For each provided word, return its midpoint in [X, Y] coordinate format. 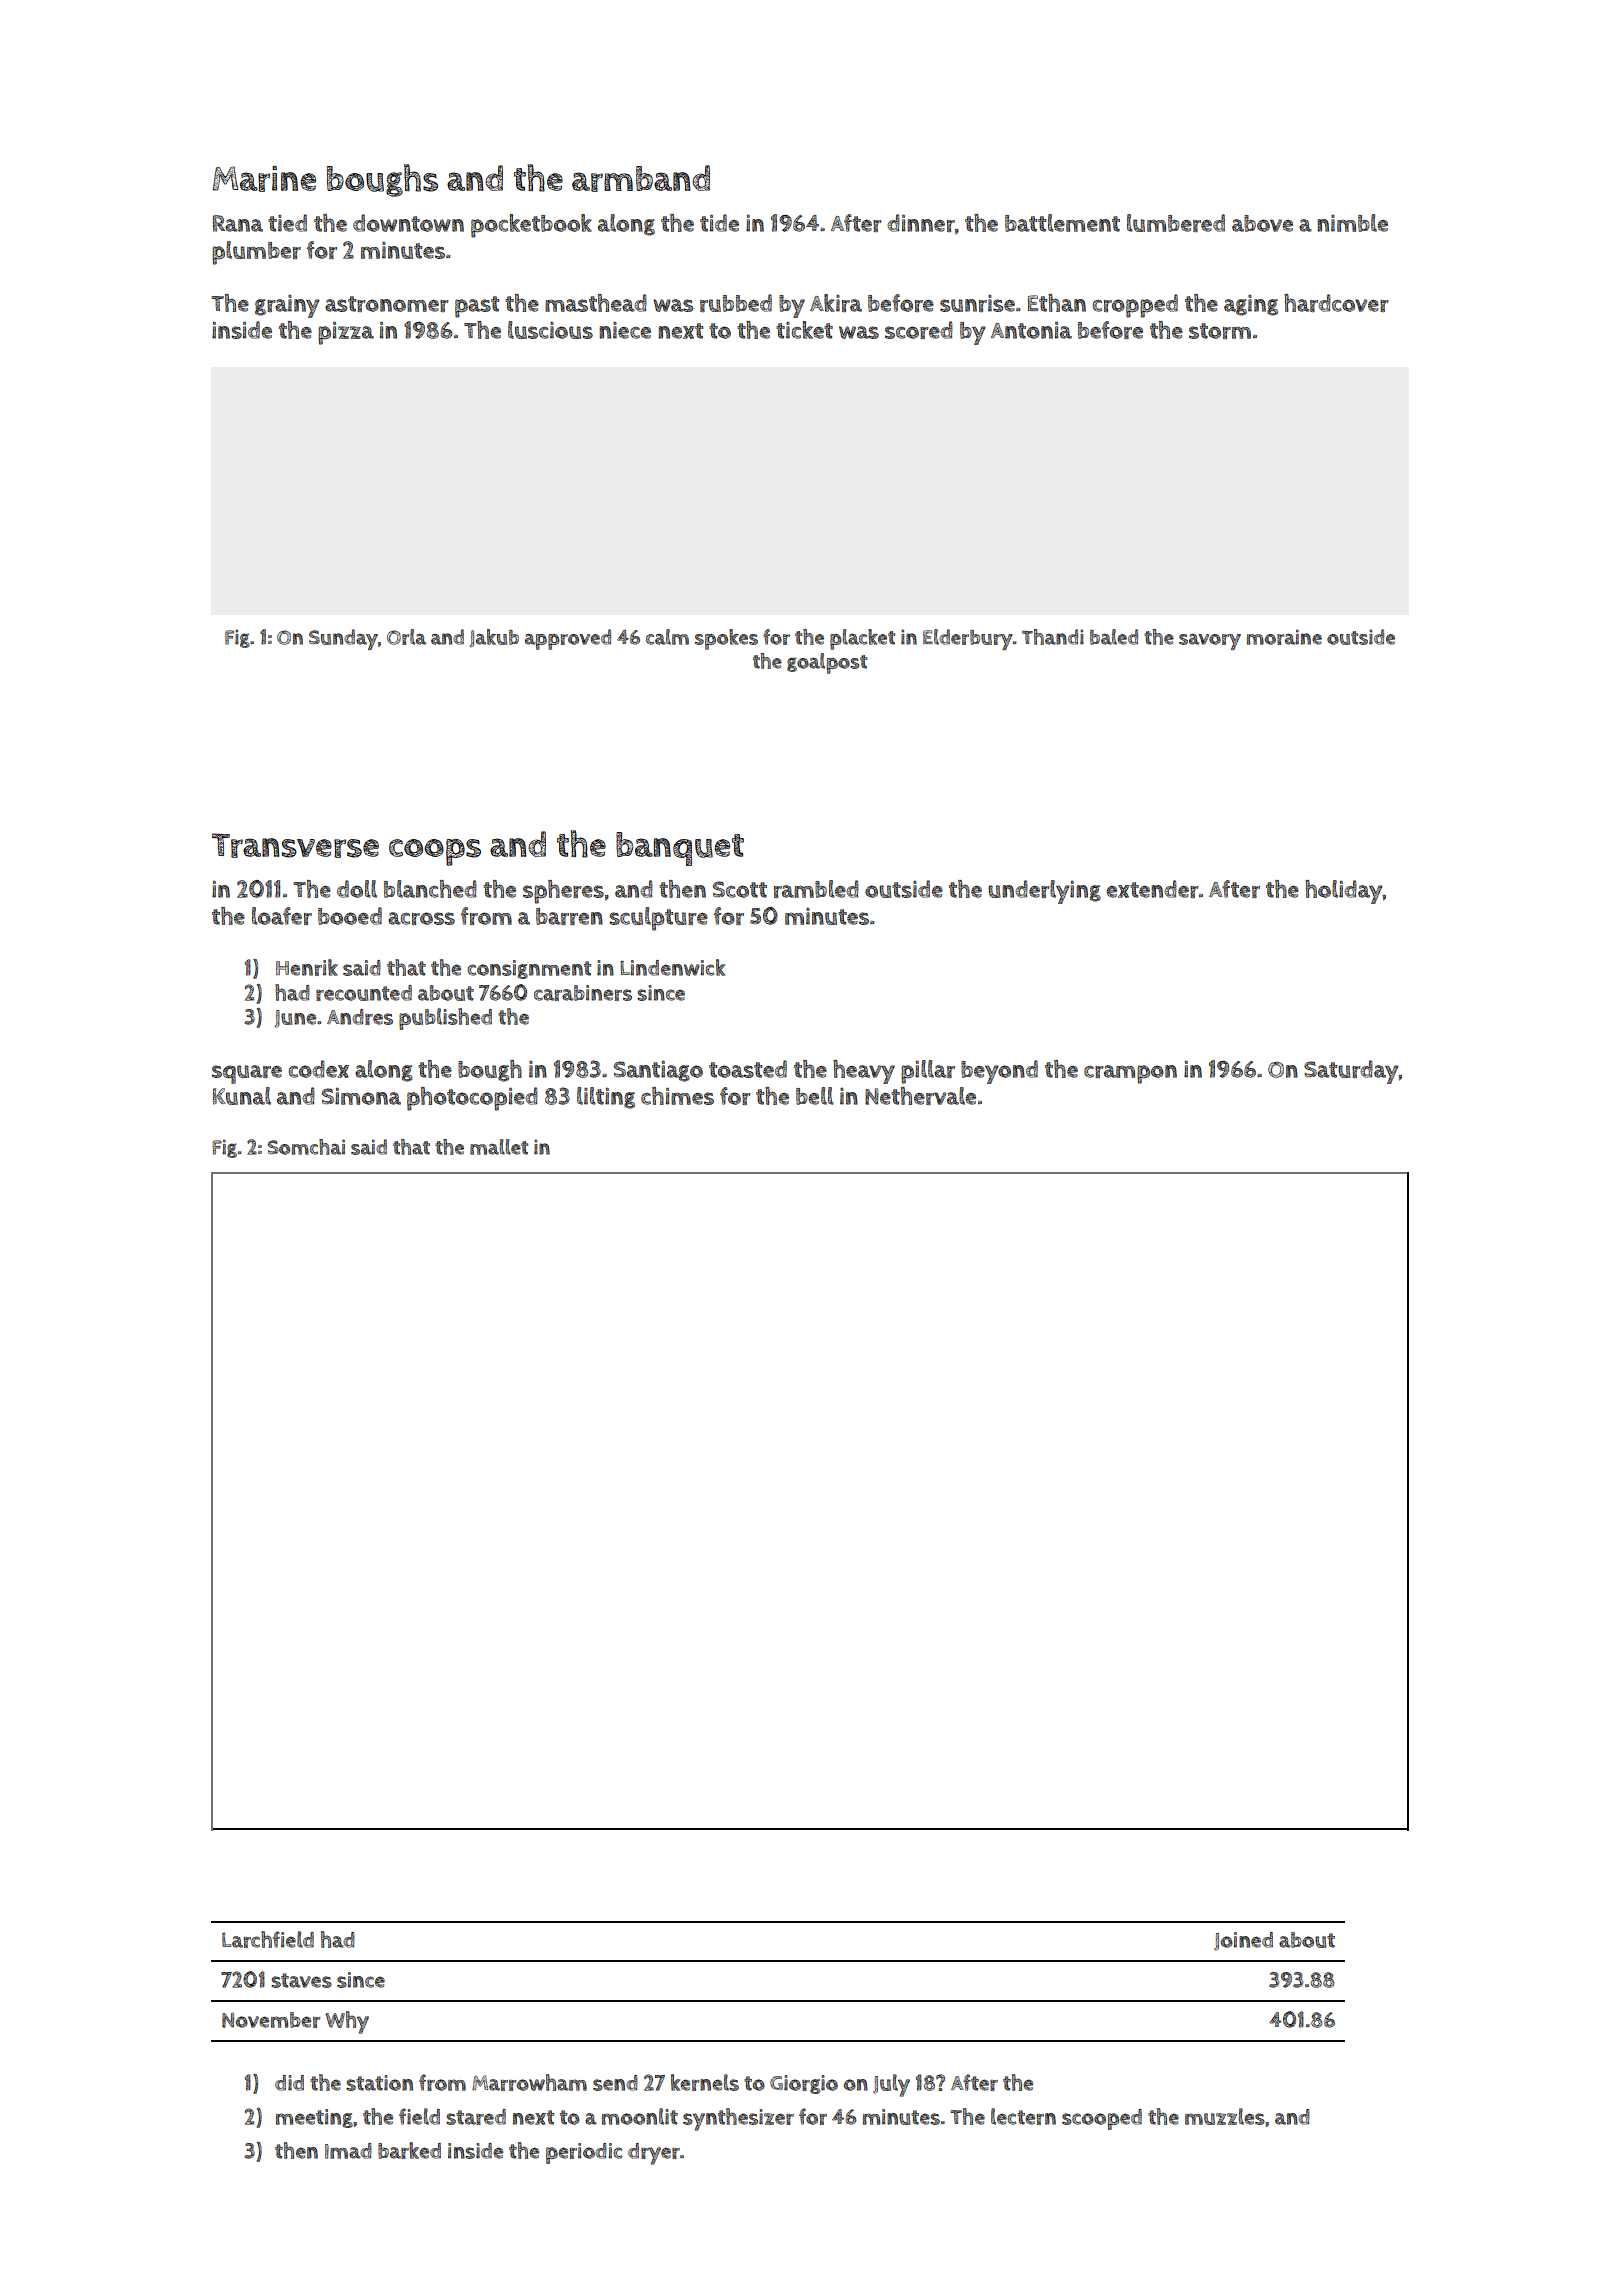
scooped [1102, 2119]
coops [435, 852]
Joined [1243, 1941]
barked [409, 2150]
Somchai [306, 1147]
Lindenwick [672, 967]
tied [287, 223]
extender [1152, 889]
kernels [705, 2082]
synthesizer [738, 2119]
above [1262, 223]
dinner [921, 223]
